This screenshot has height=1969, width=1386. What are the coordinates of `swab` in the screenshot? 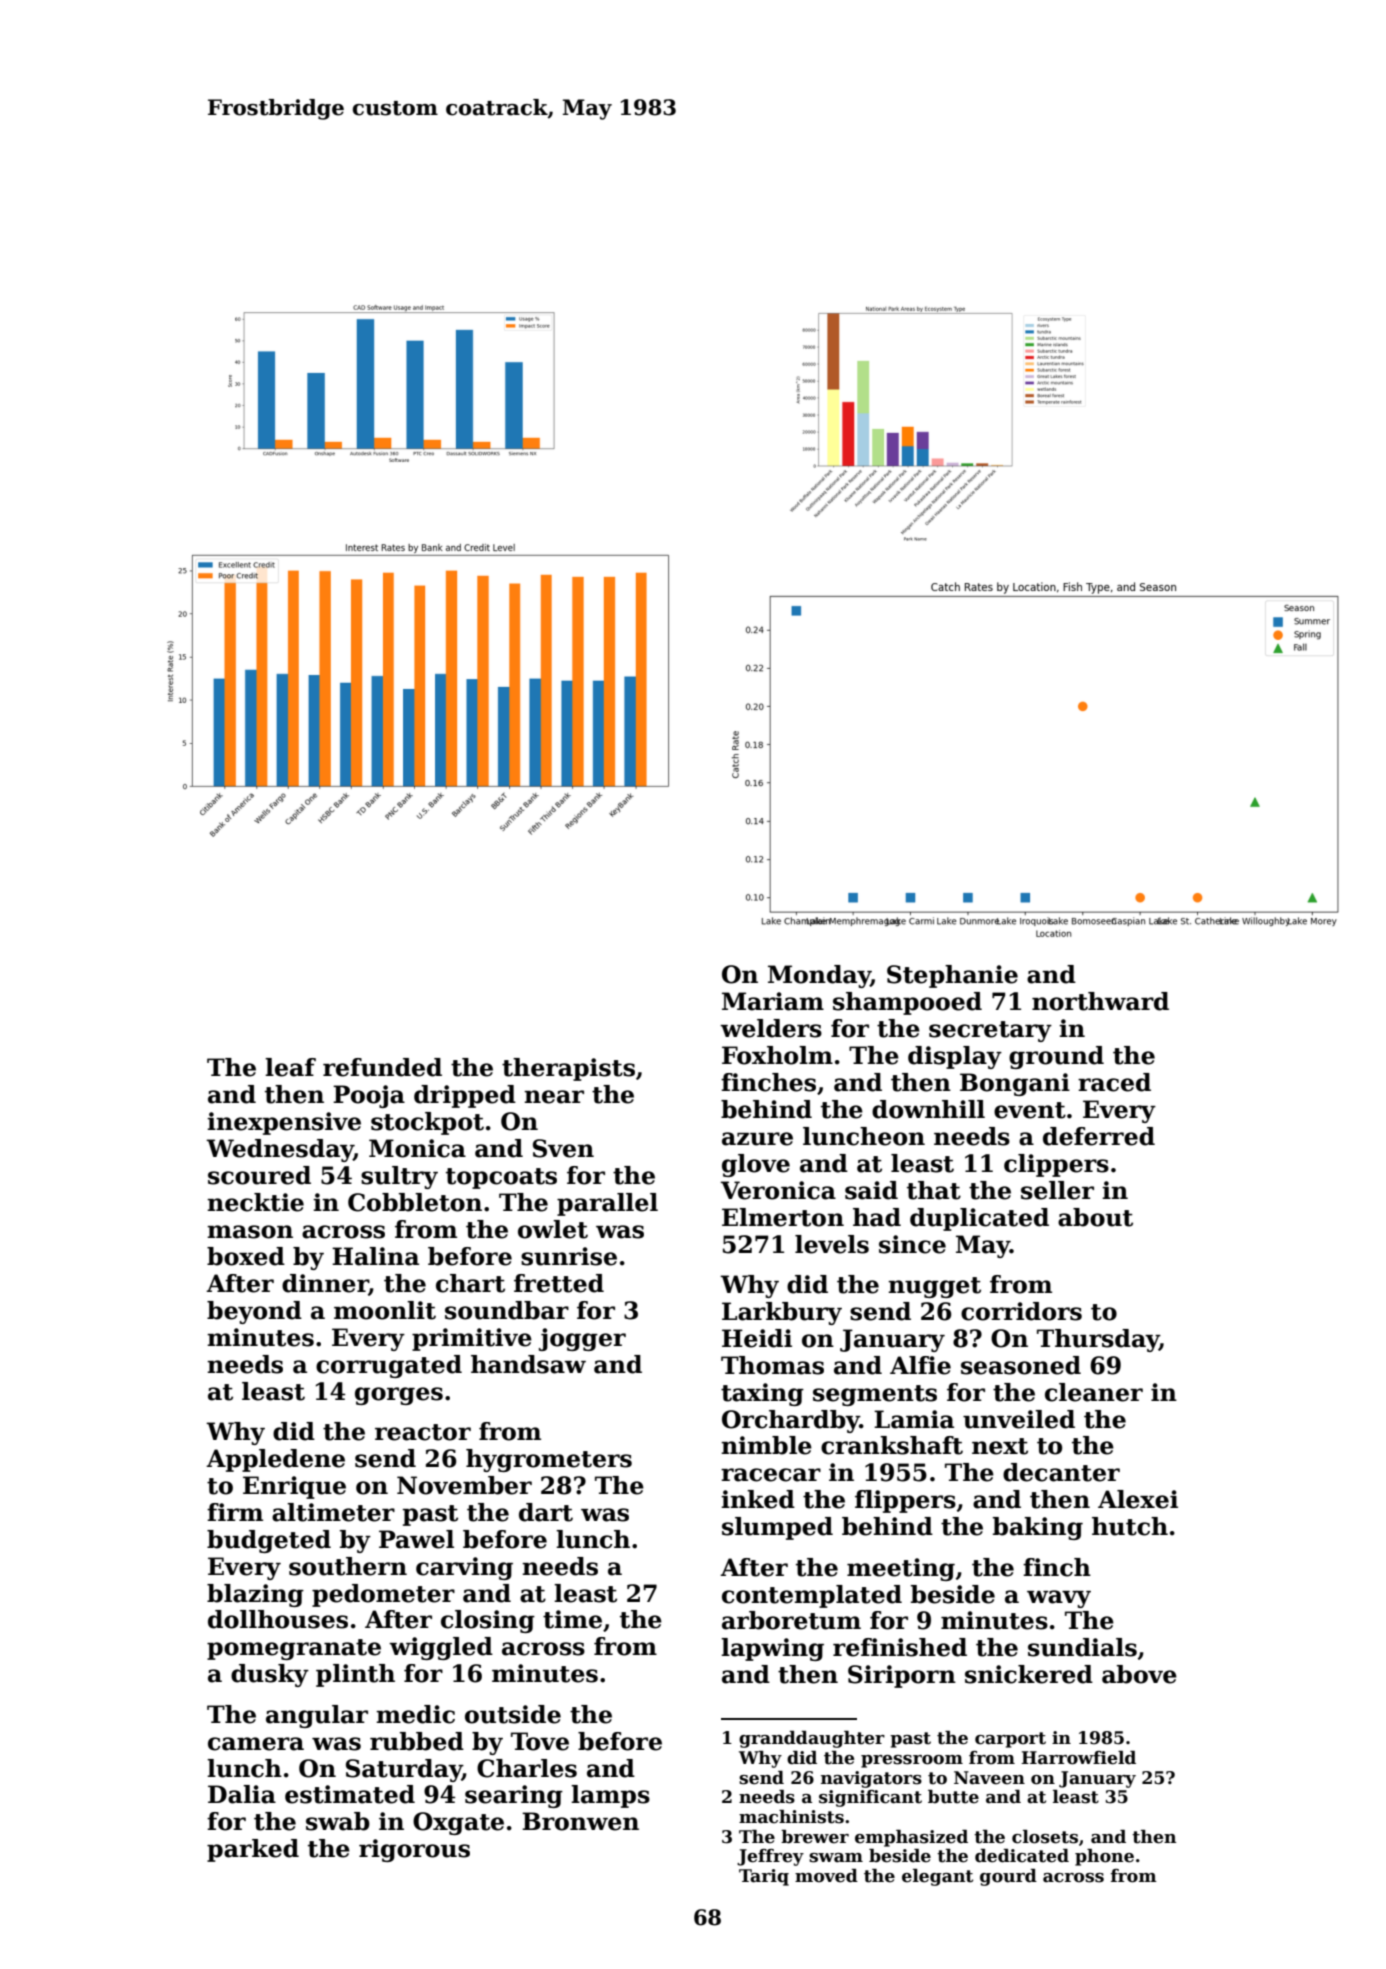 It's located at (338, 1821).
